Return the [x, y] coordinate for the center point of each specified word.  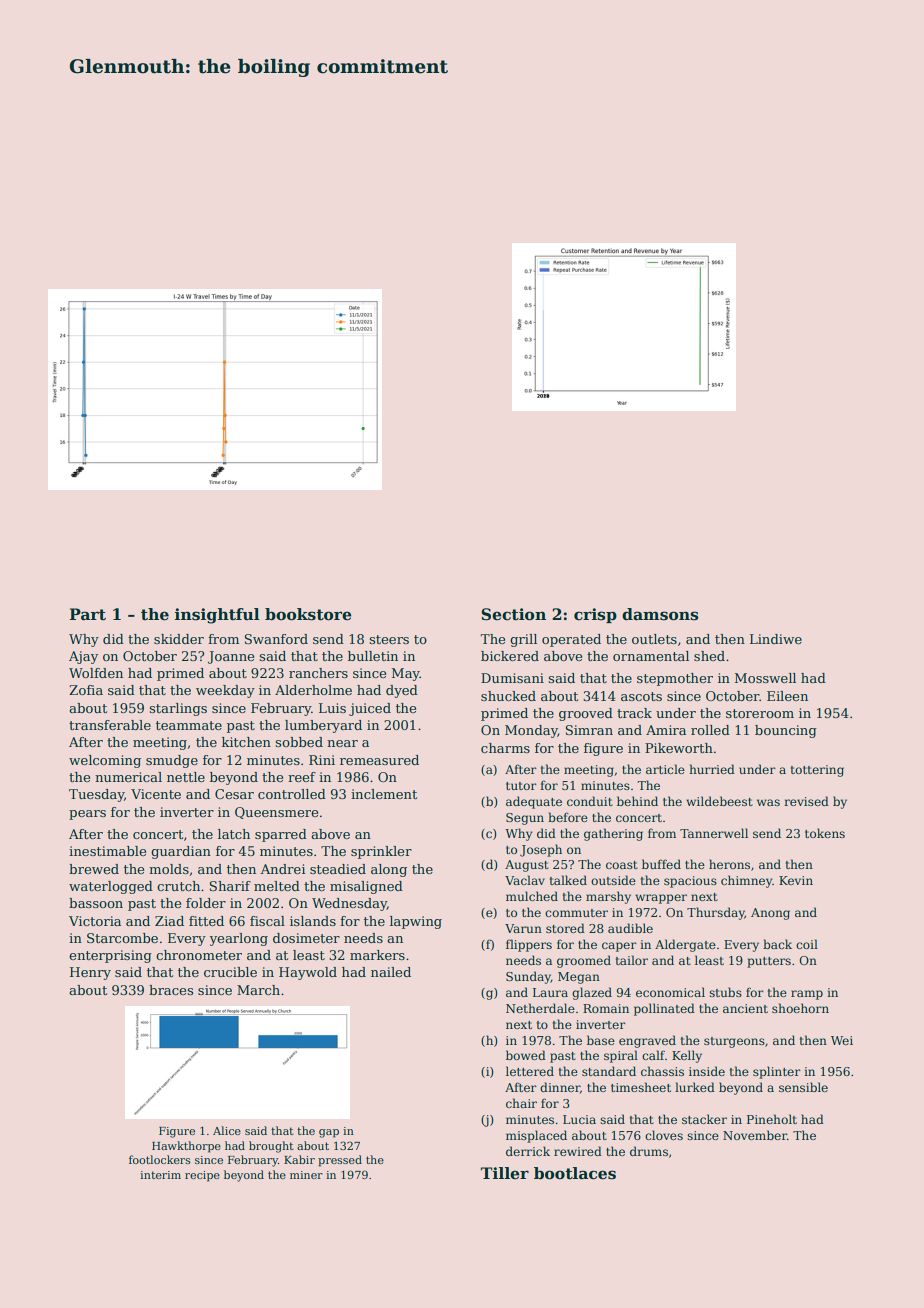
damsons [660, 614]
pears [87, 815]
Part [88, 614]
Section [514, 614]
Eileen [787, 696]
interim [160, 1175]
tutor [521, 786]
